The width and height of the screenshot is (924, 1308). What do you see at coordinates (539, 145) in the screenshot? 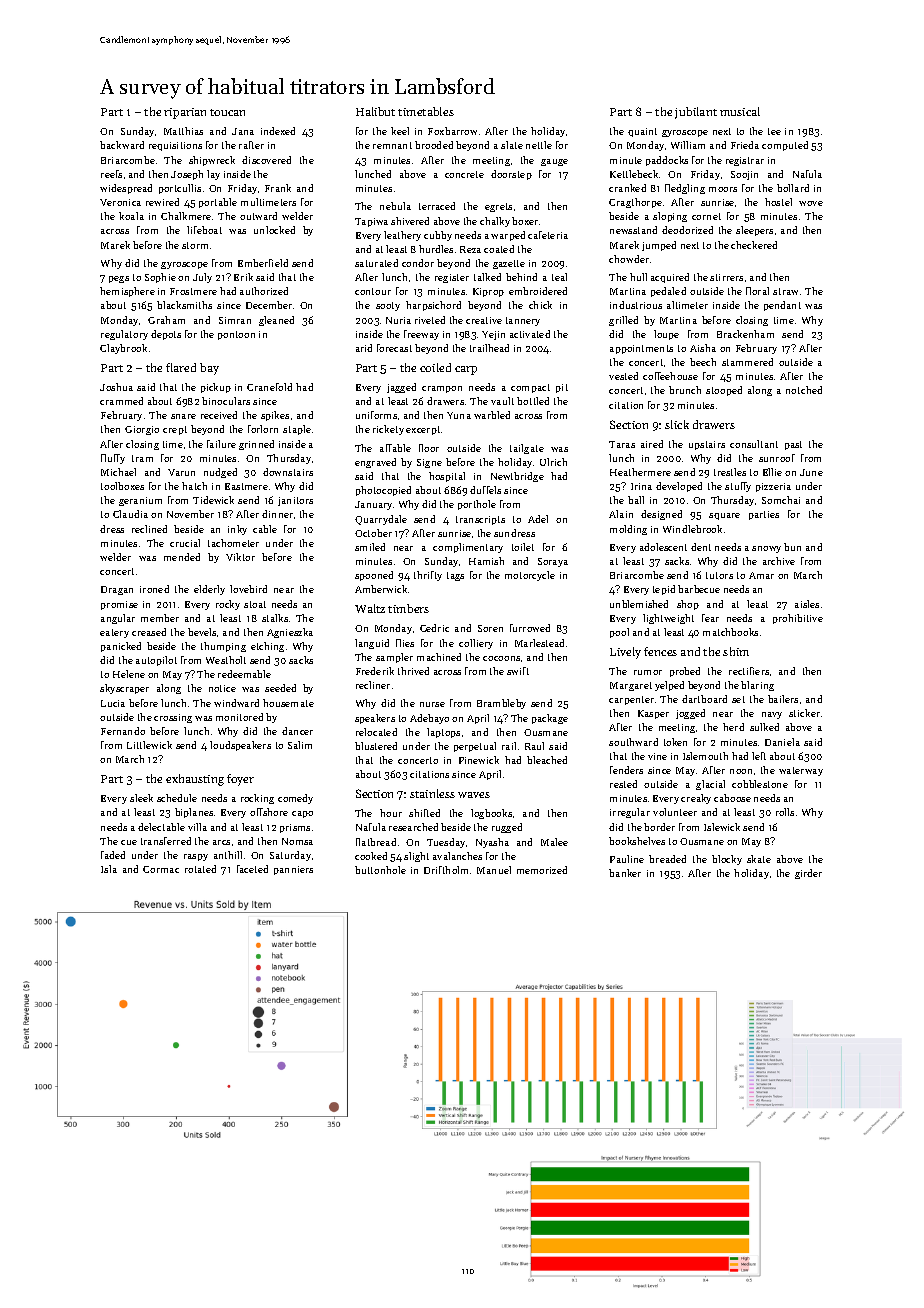
I see `nettle` at bounding box center [539, 145].
